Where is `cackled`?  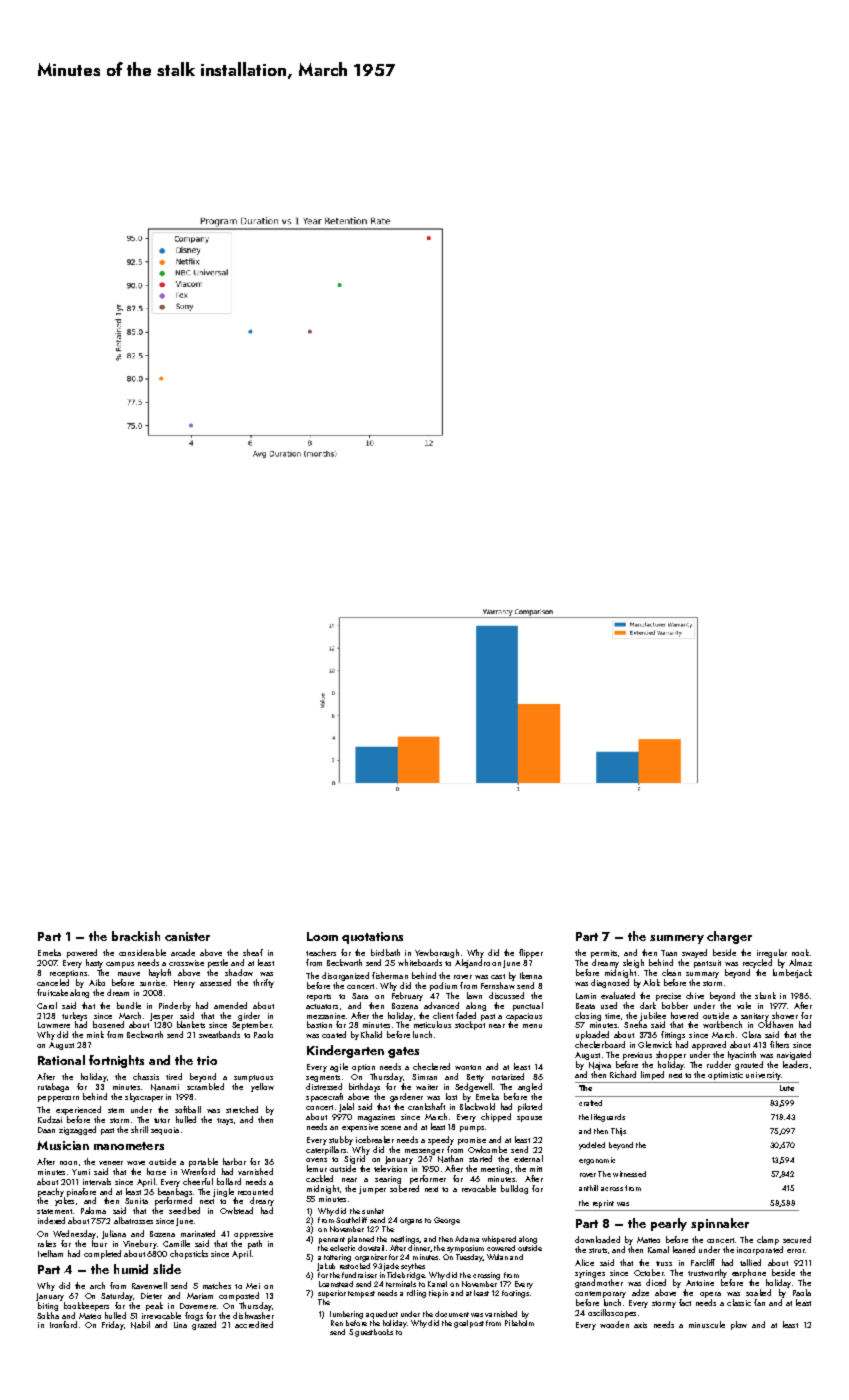
cackled is located at coordinates (319, 1178).
